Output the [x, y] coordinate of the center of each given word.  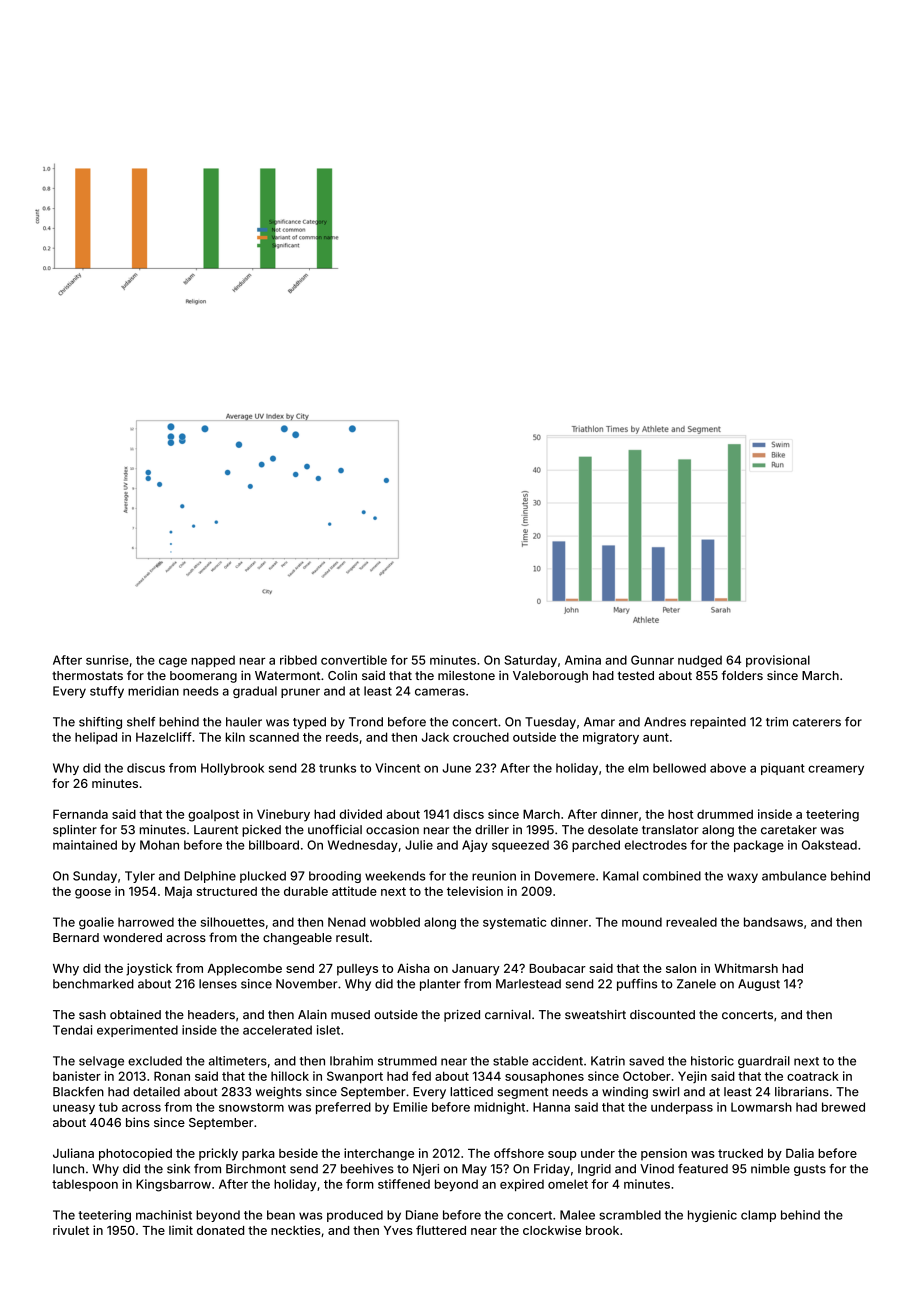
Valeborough [550, 677]
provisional [778, 661]
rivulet [71, 1230]
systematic [514, 923]
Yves [398, 1230]
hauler [244, 722]
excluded [155, 1061]
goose [93, 894]
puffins [637, 985]
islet [328, 1030]
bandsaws [773, 922]
